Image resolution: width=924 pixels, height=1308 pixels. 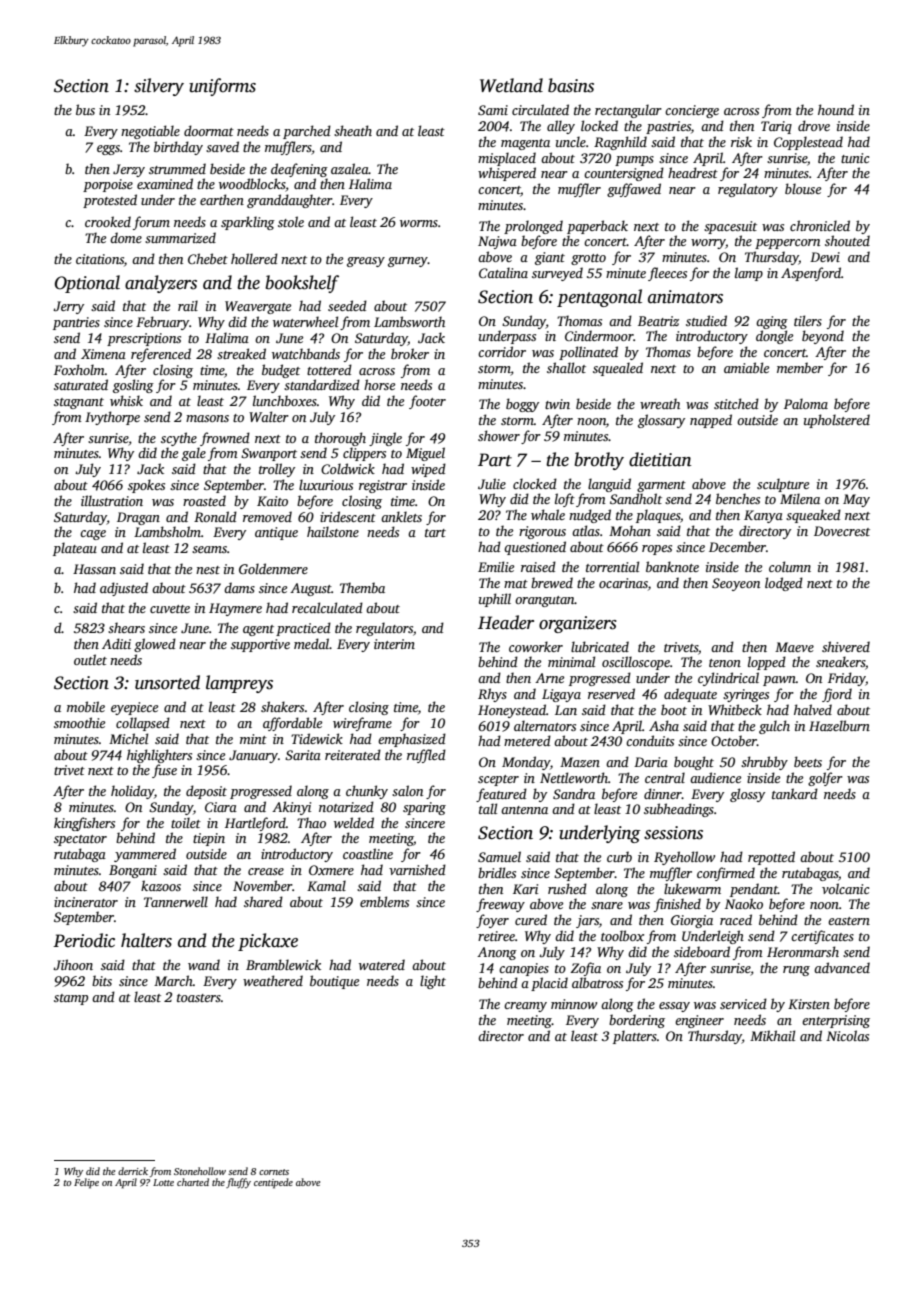 What do you see at coordinates (836, 109) in the screenshot?
I see `hound` at bounding box center [836, 109].
